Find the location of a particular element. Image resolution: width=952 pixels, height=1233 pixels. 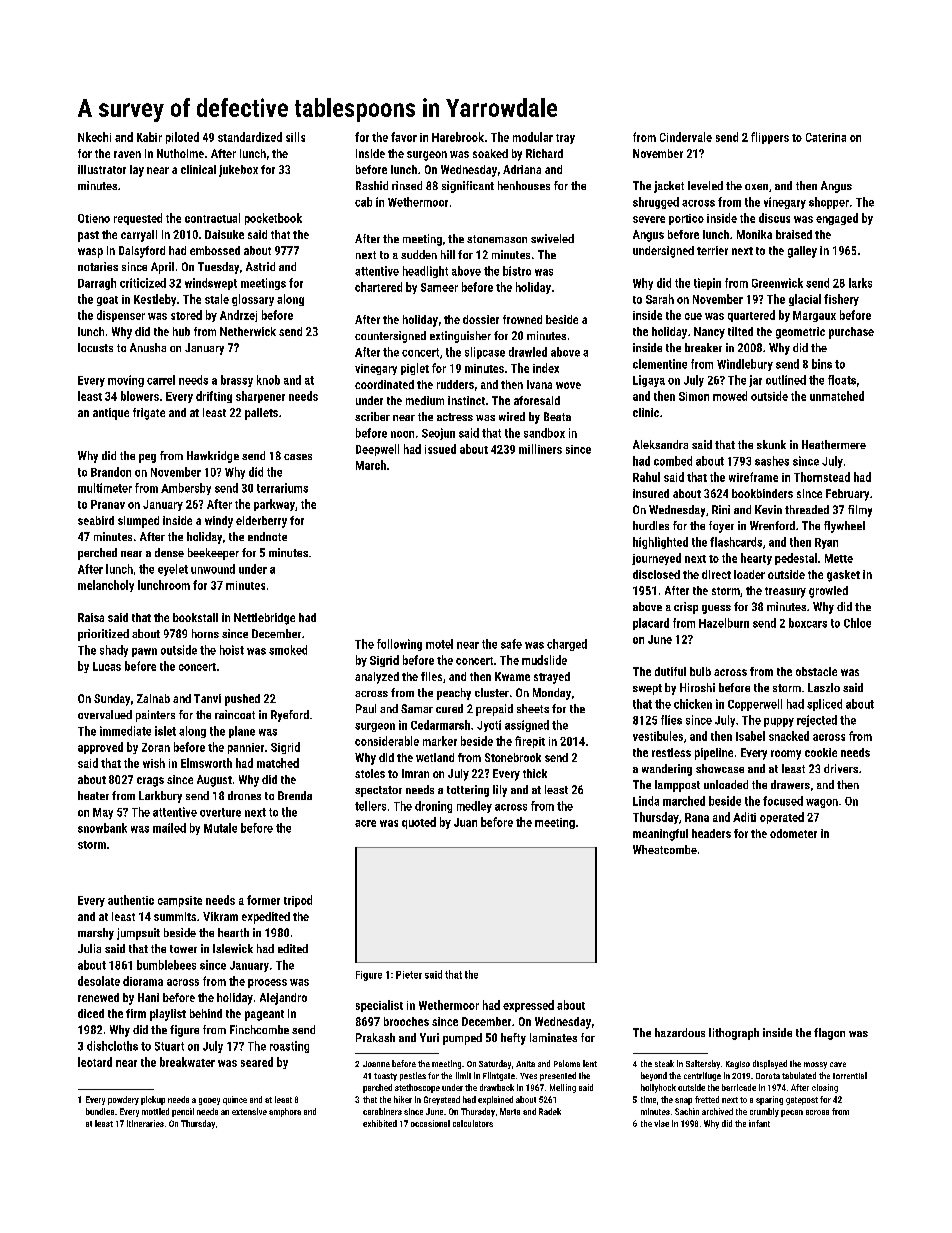

Sarah is located at coordinates (660, 299).
